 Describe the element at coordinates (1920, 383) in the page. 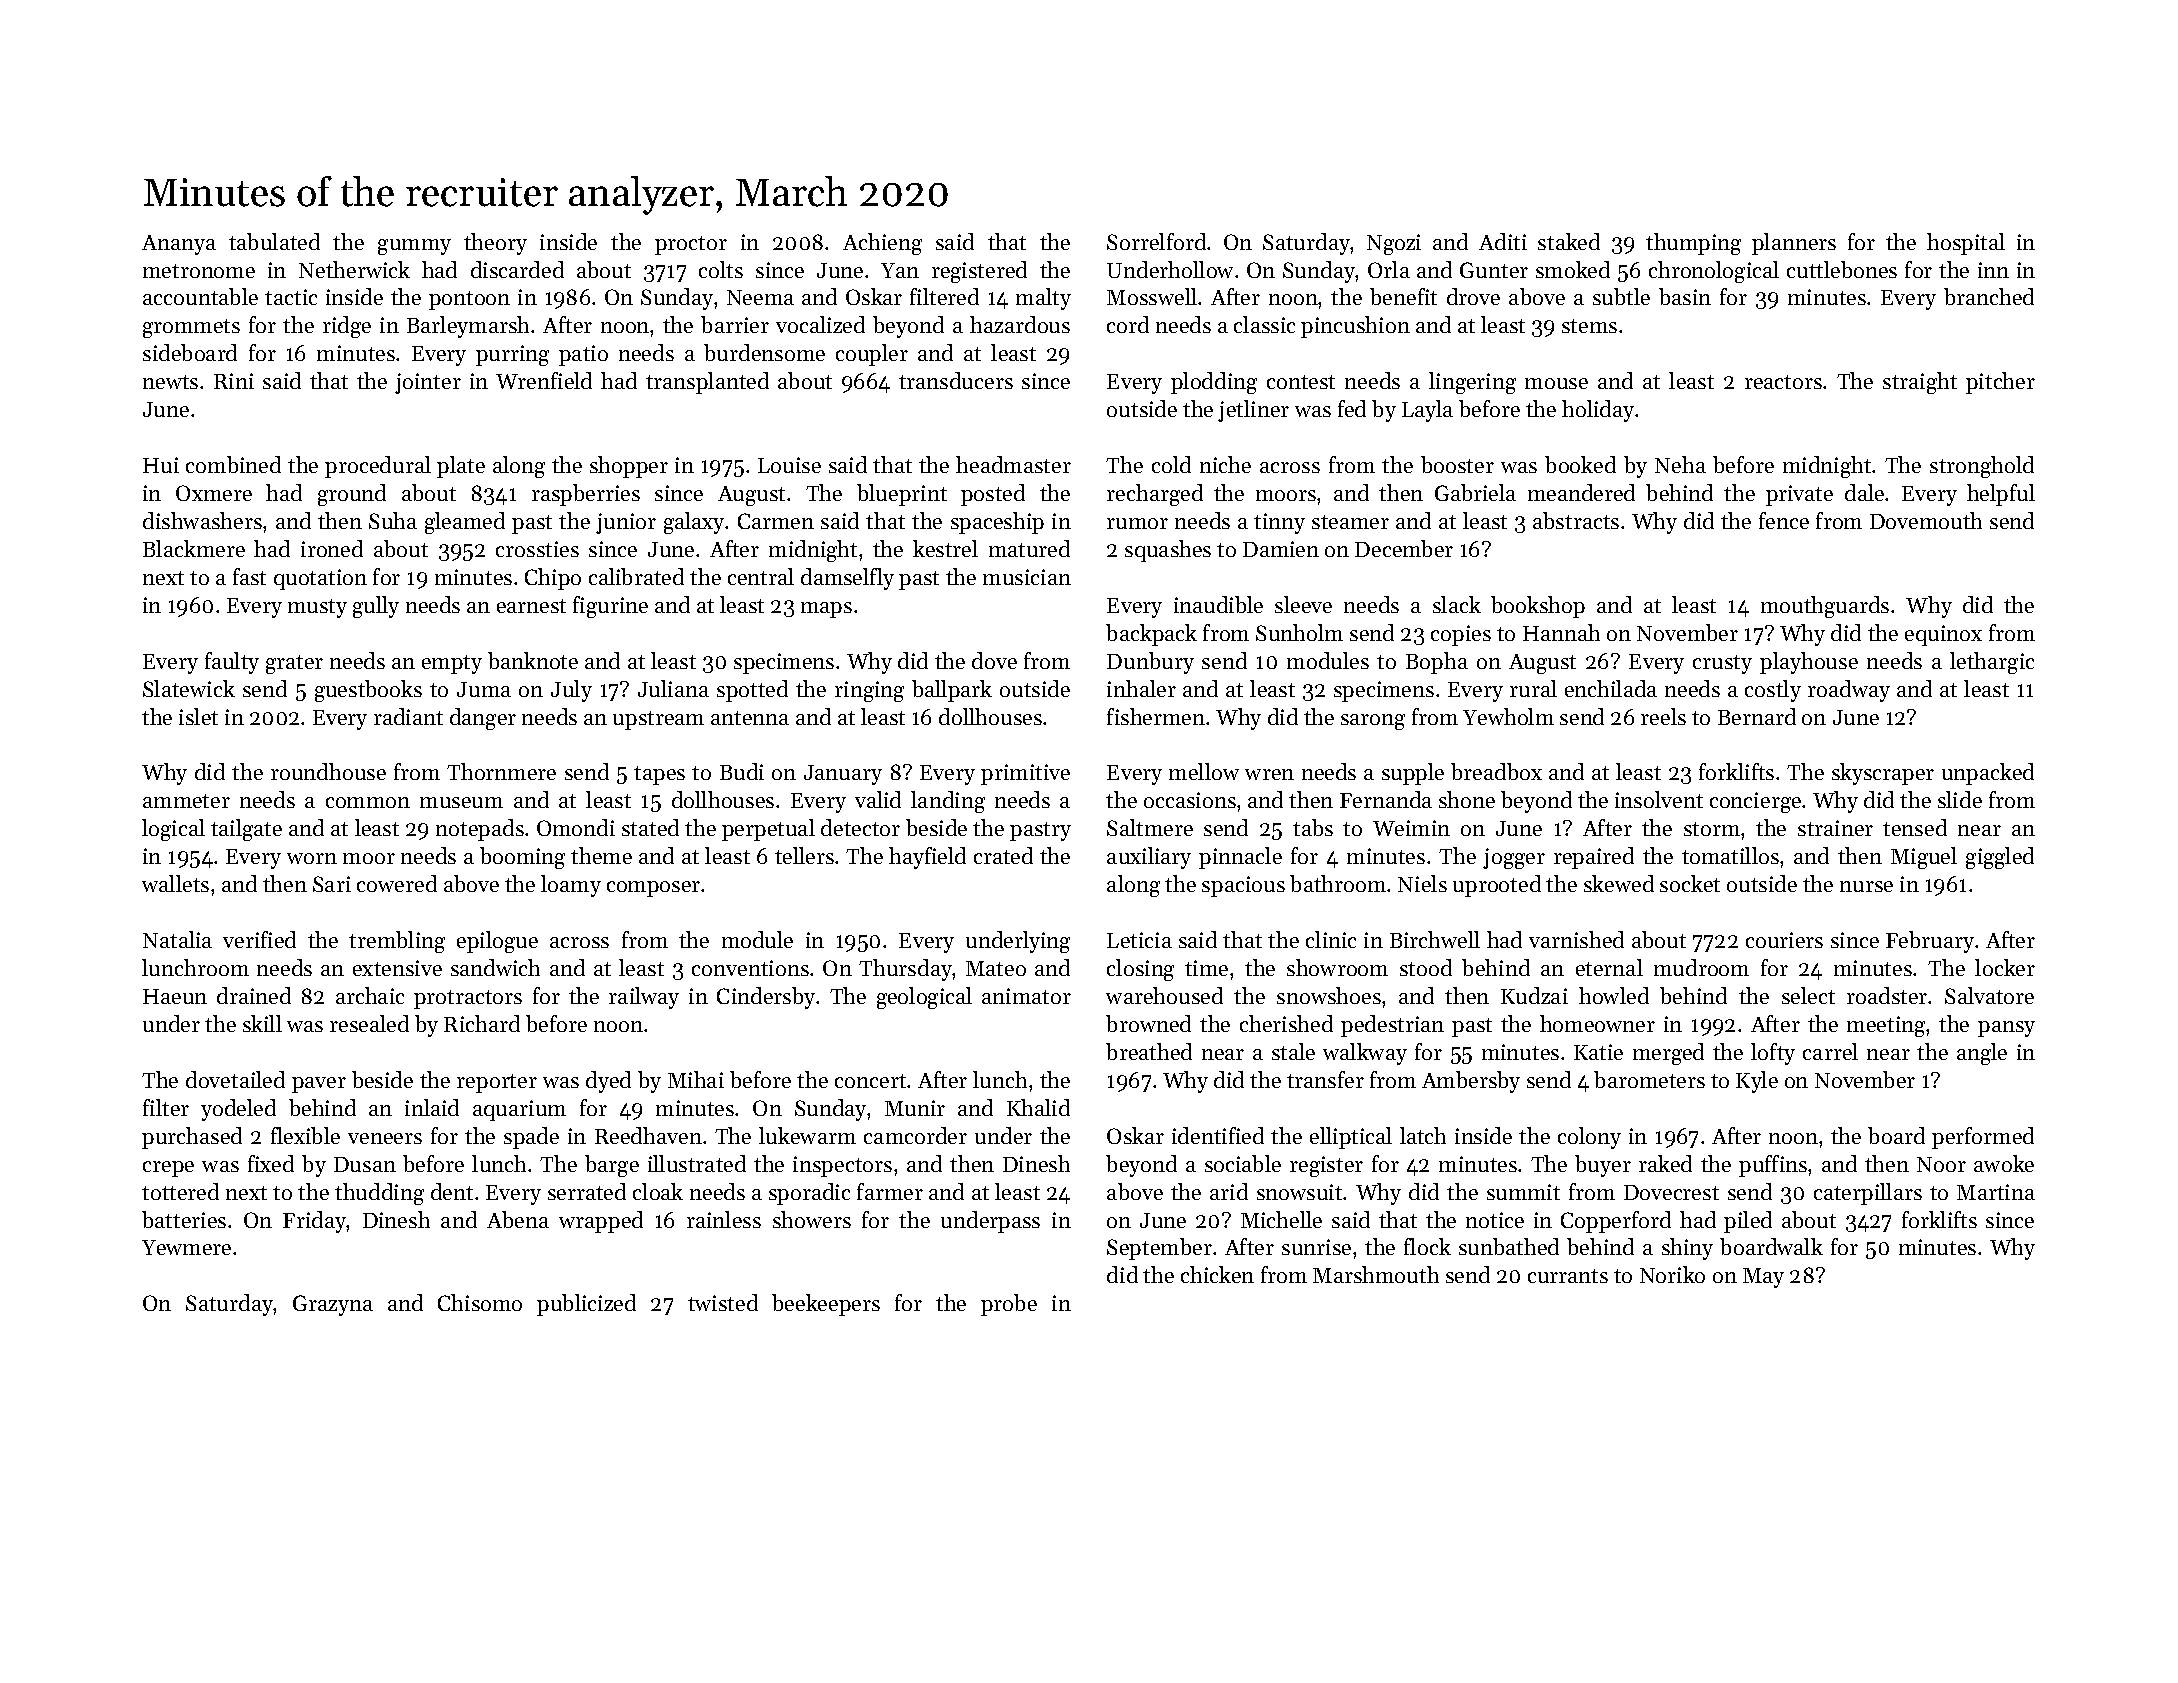

I see `straight` at that location.
